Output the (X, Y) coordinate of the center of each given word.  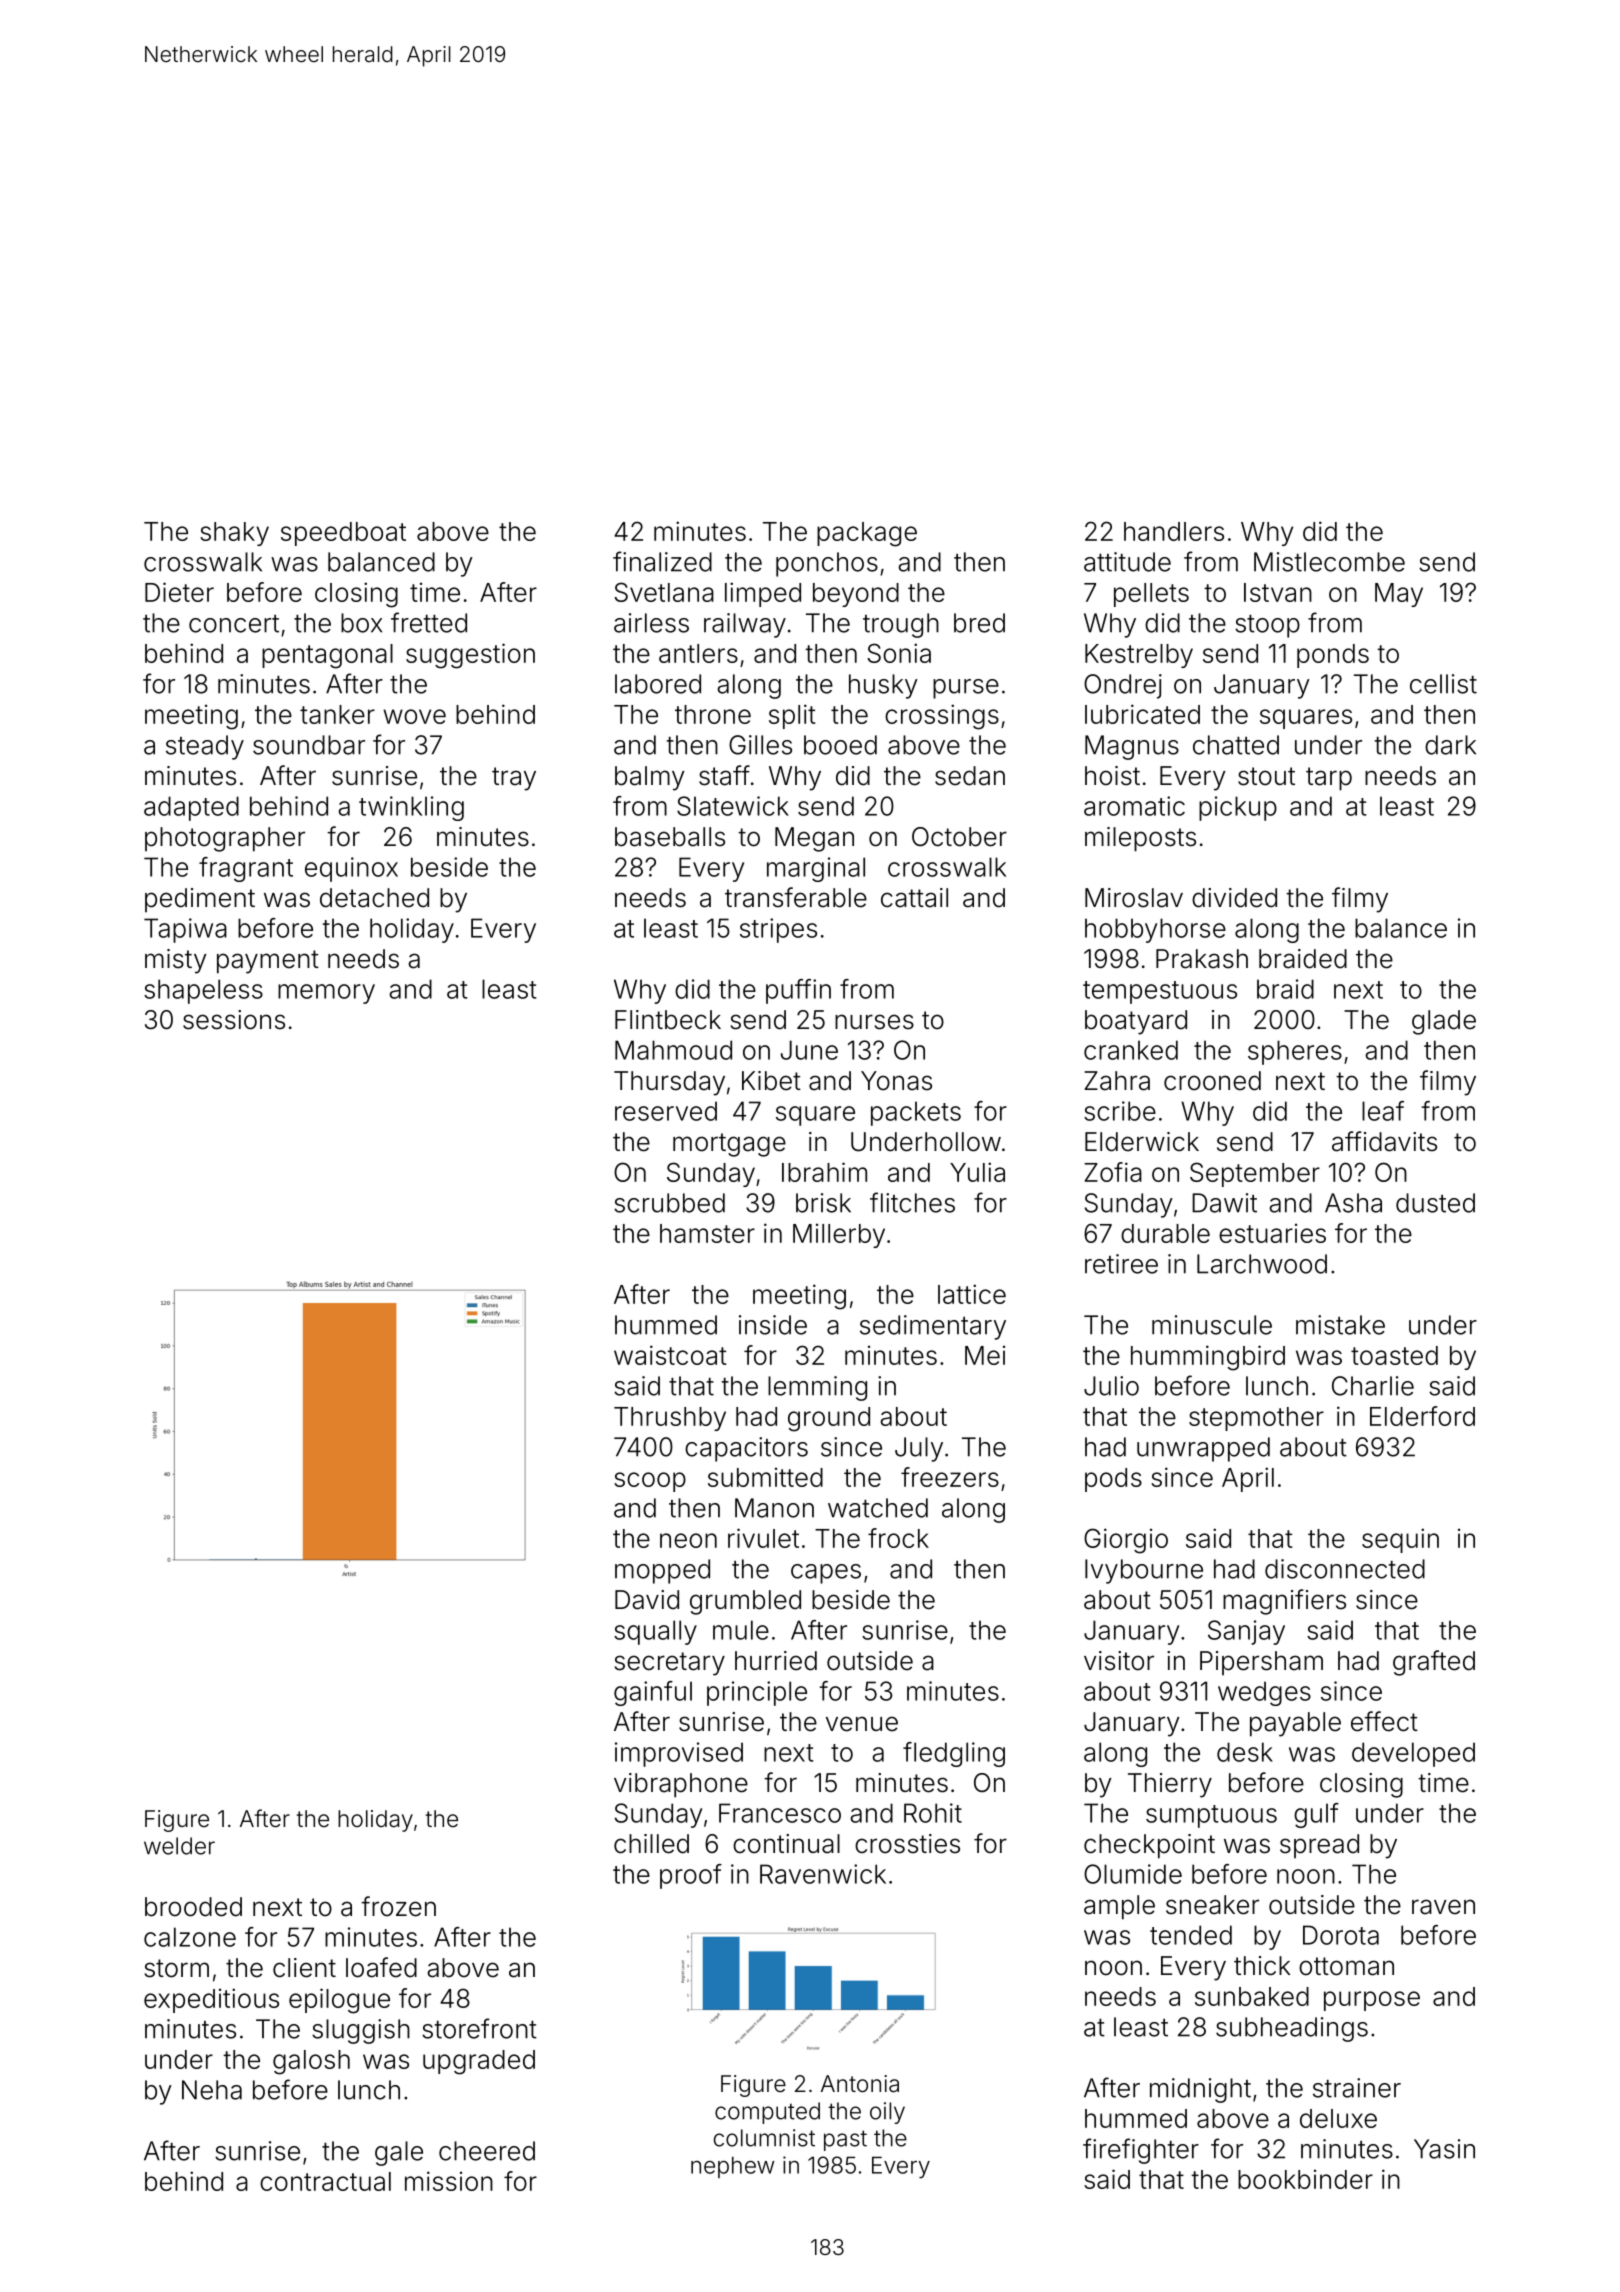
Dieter (179, 592)
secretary (670, 1664)
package (867, 534)
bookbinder (1305, 2179)
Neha (212, 2090)
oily (887, 2113)
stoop (1267, 626)
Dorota (1341, 1935)
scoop (650, 1482)
